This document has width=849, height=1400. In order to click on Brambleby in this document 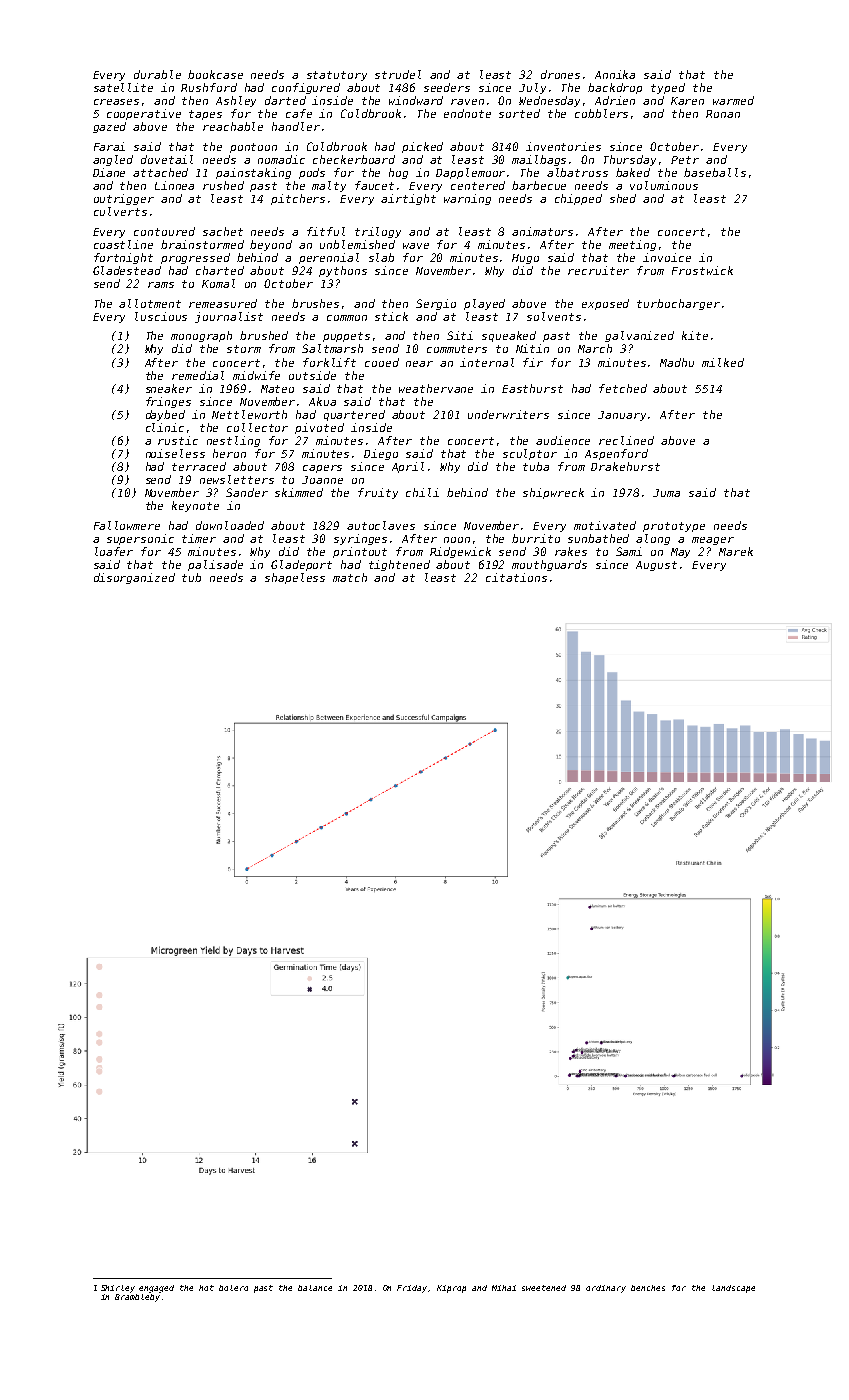, I will do `click(137, 1298)`.
